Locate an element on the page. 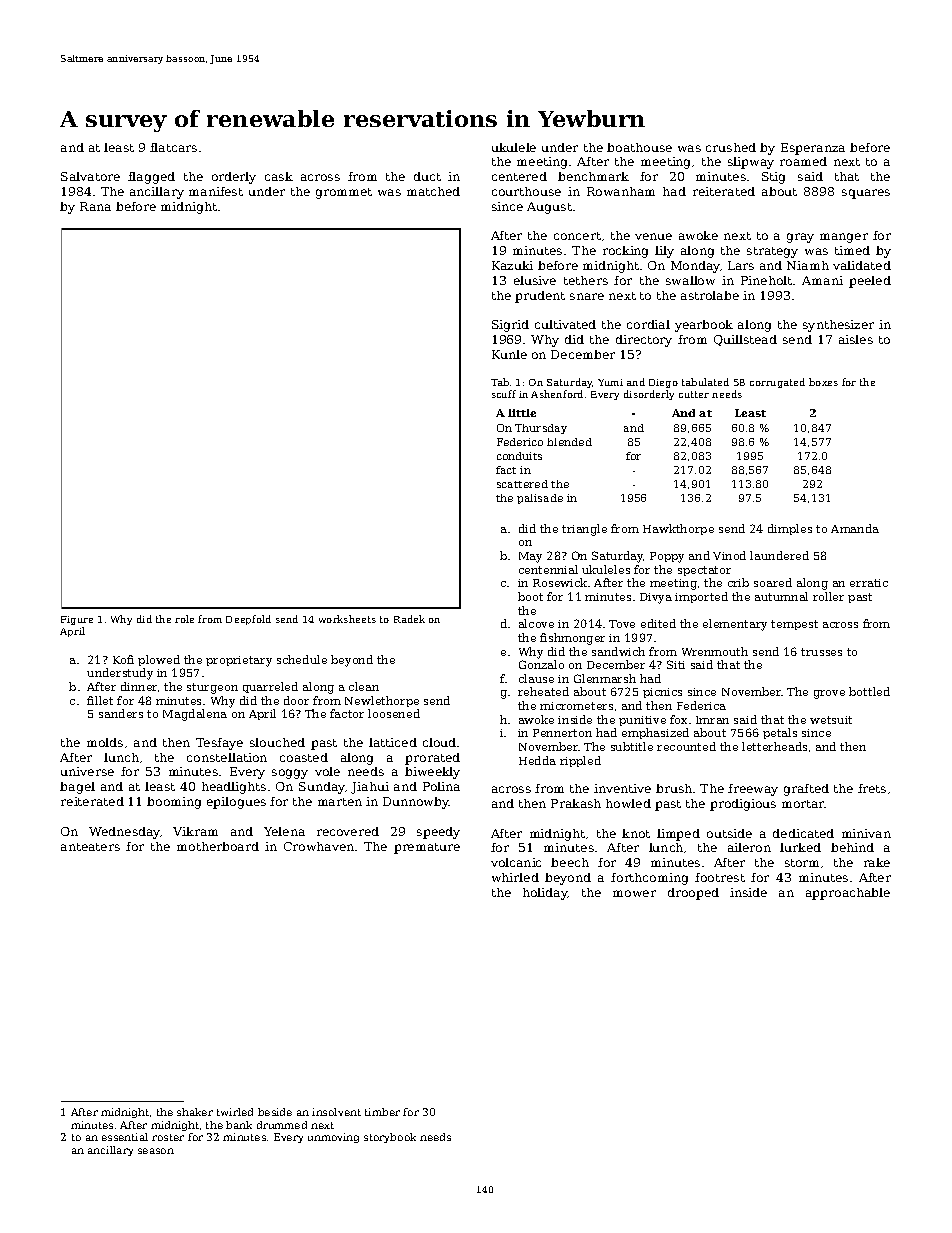 Image resolution: width=952 pixels, height=1233 pixels. shaker is located at coordinates (195, 1112).
